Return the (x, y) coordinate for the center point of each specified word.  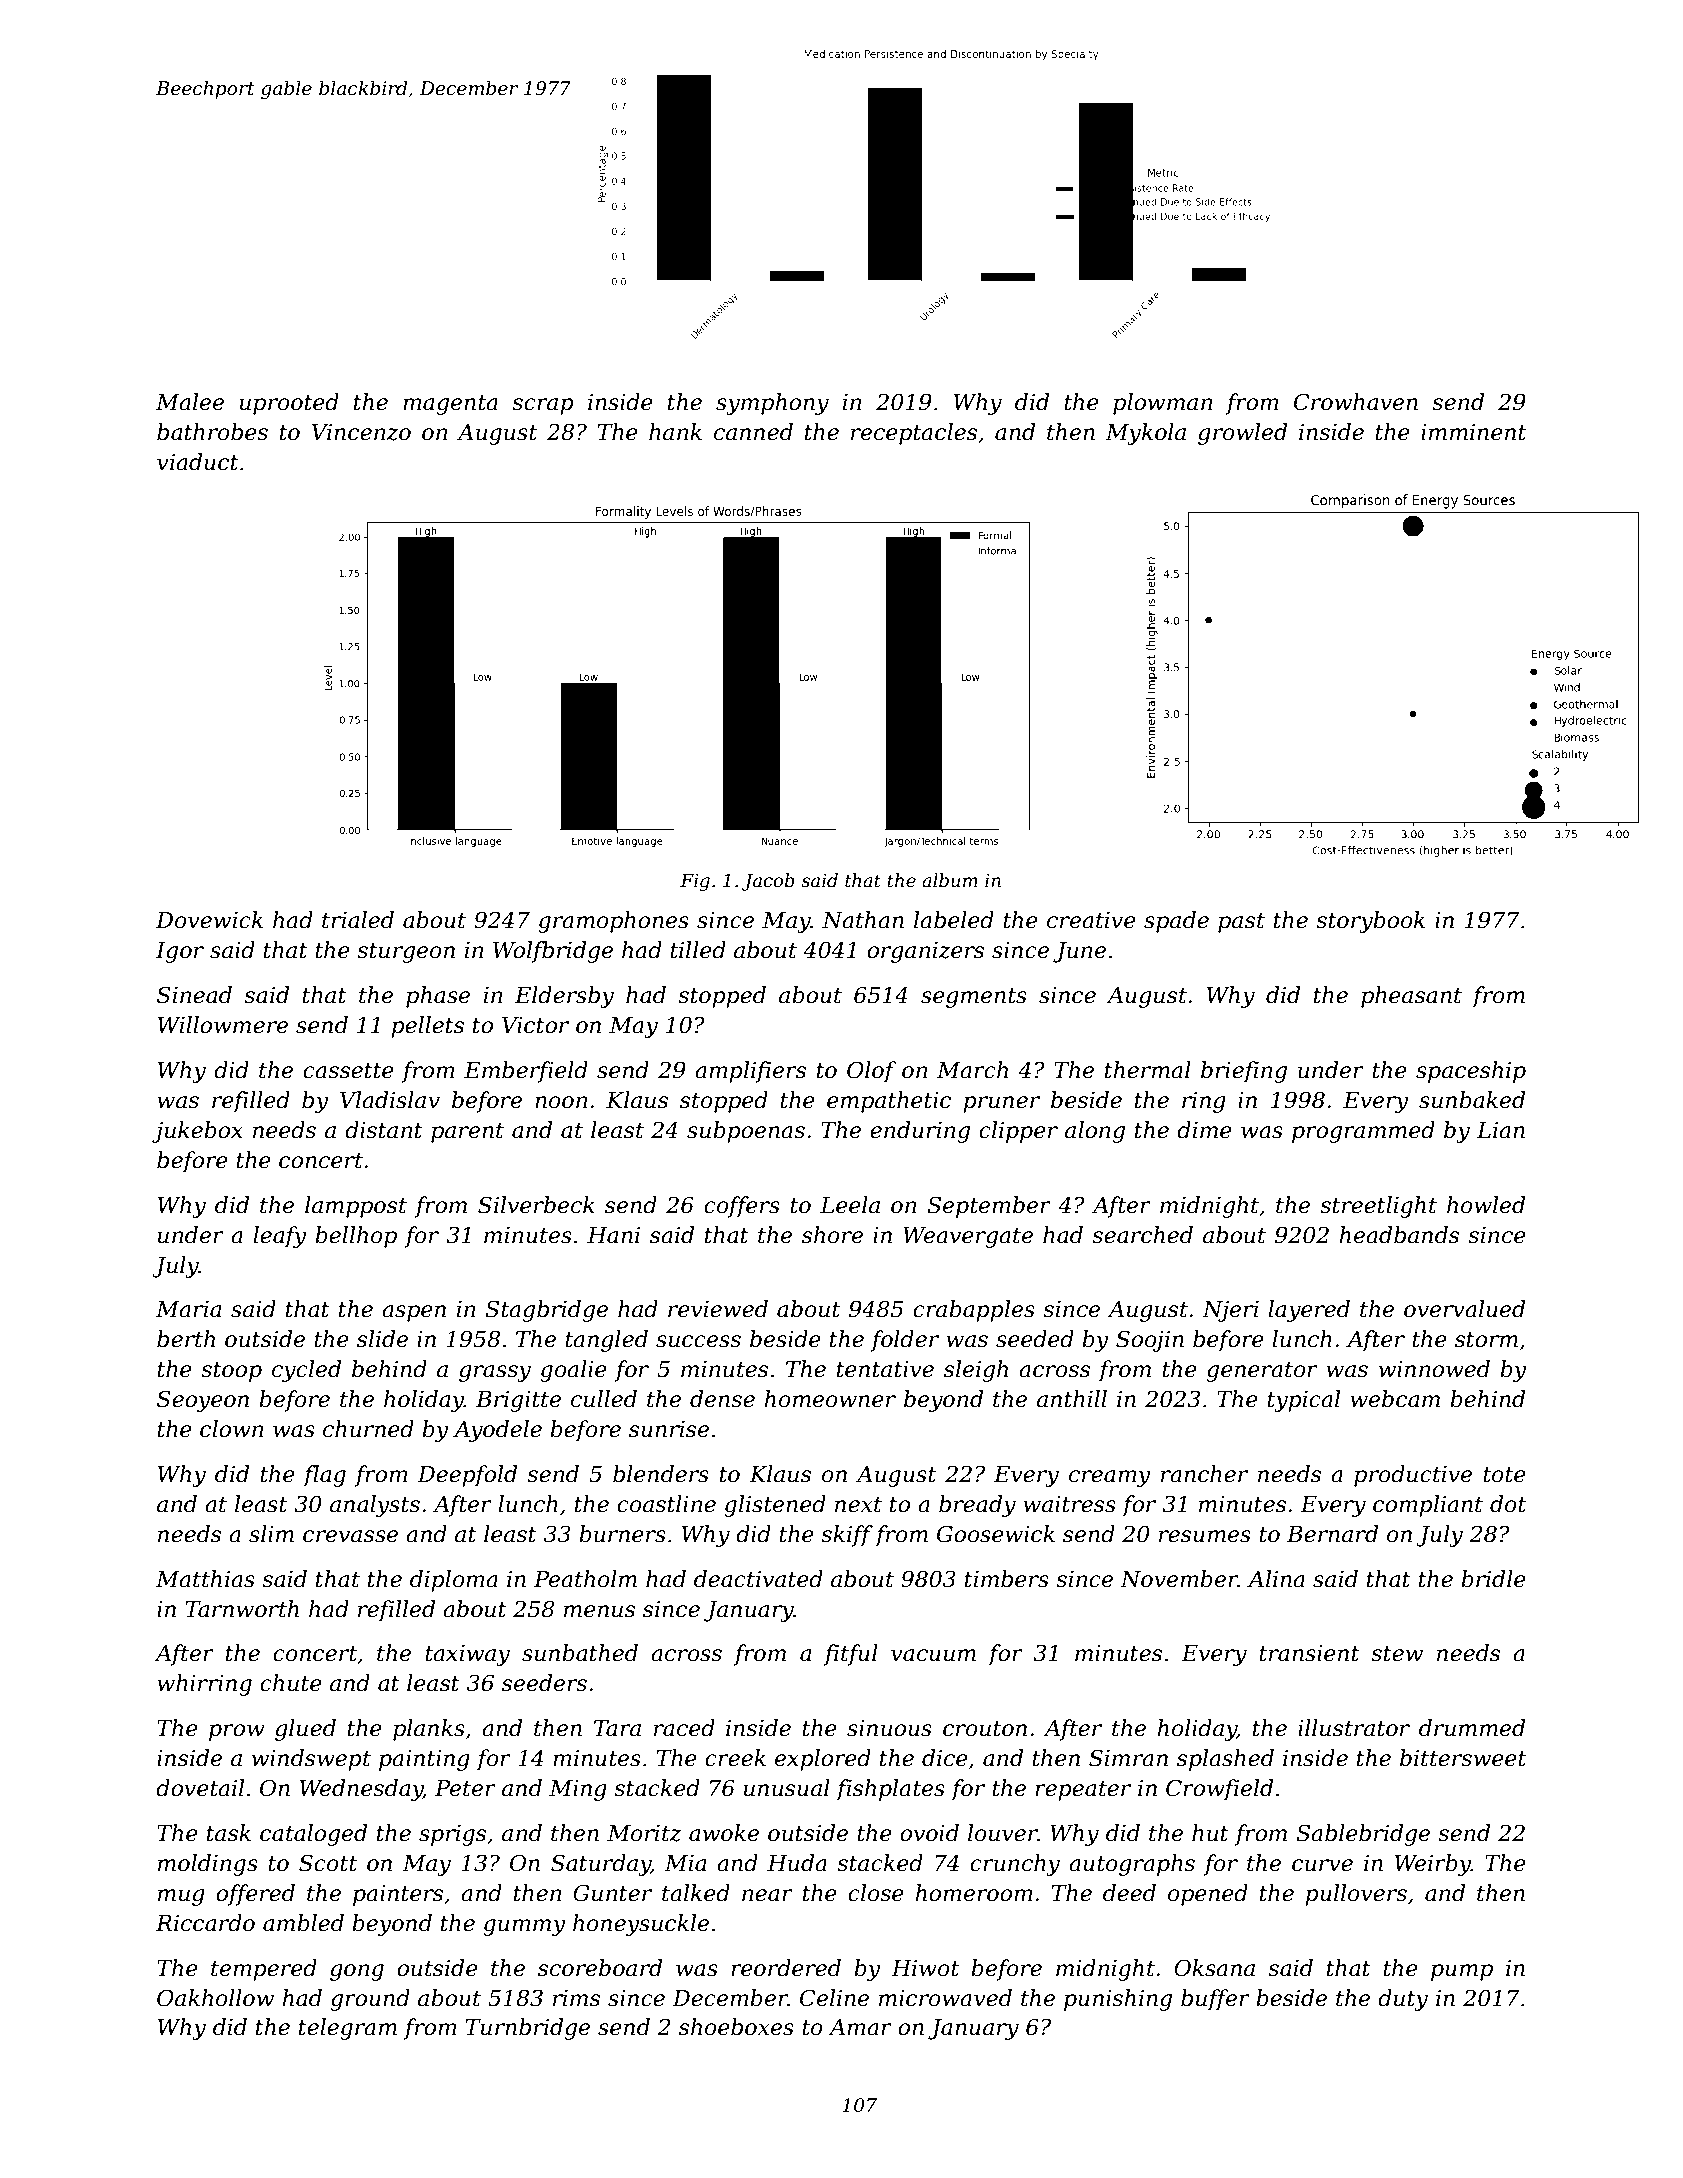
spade (1176, 922)
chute (291, 1683)
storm (1486, 1340)
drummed (1472, 1728)
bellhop (356, 1237)
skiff (847, 1536)
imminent (1473, 432)
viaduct (198, 462)
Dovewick (209, 920)
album (950, 880)
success (698, 1341)
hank (675, 432)
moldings (208, 1865)
